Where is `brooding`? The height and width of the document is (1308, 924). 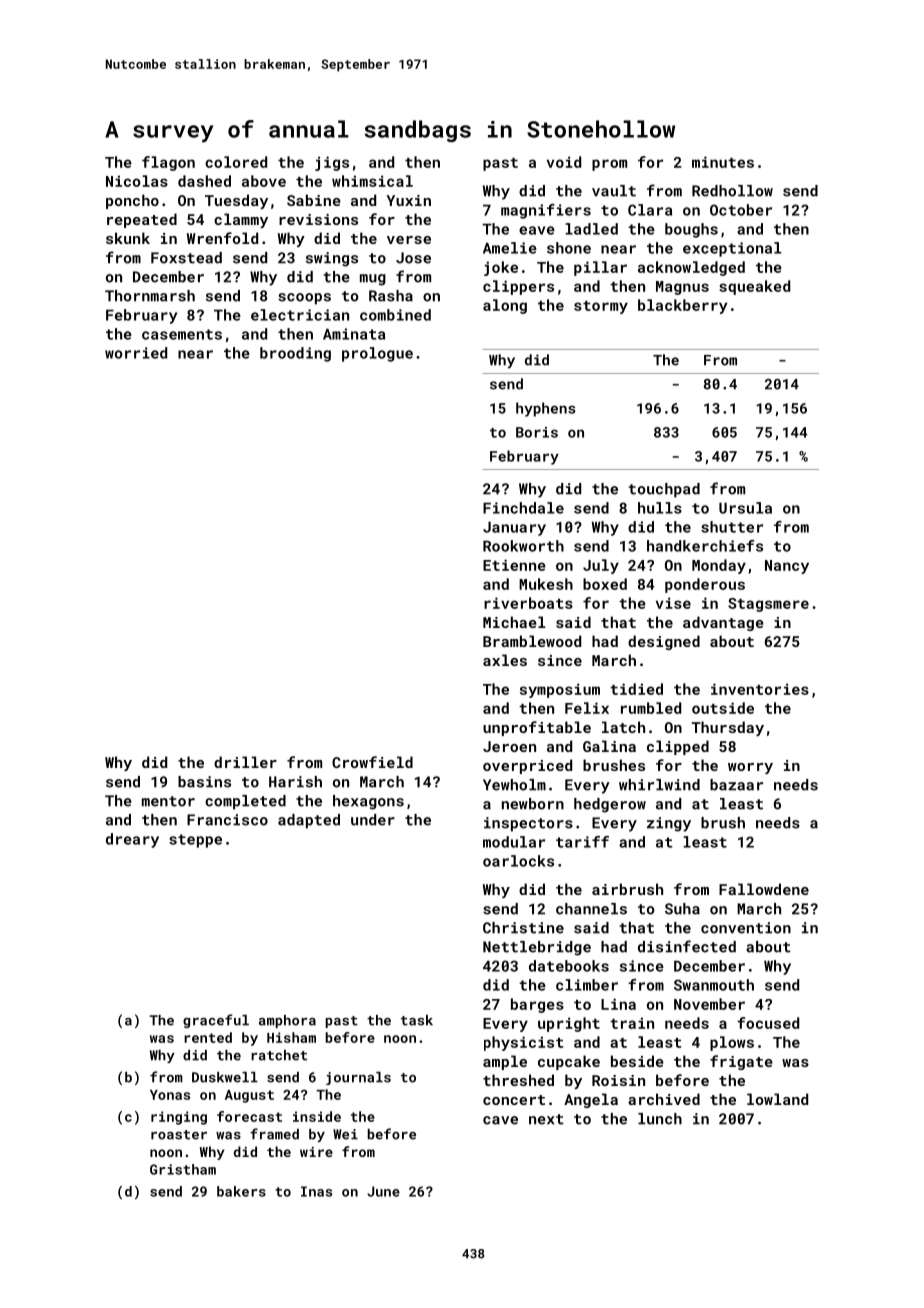 brooding is located at coordinates (295, 354).
